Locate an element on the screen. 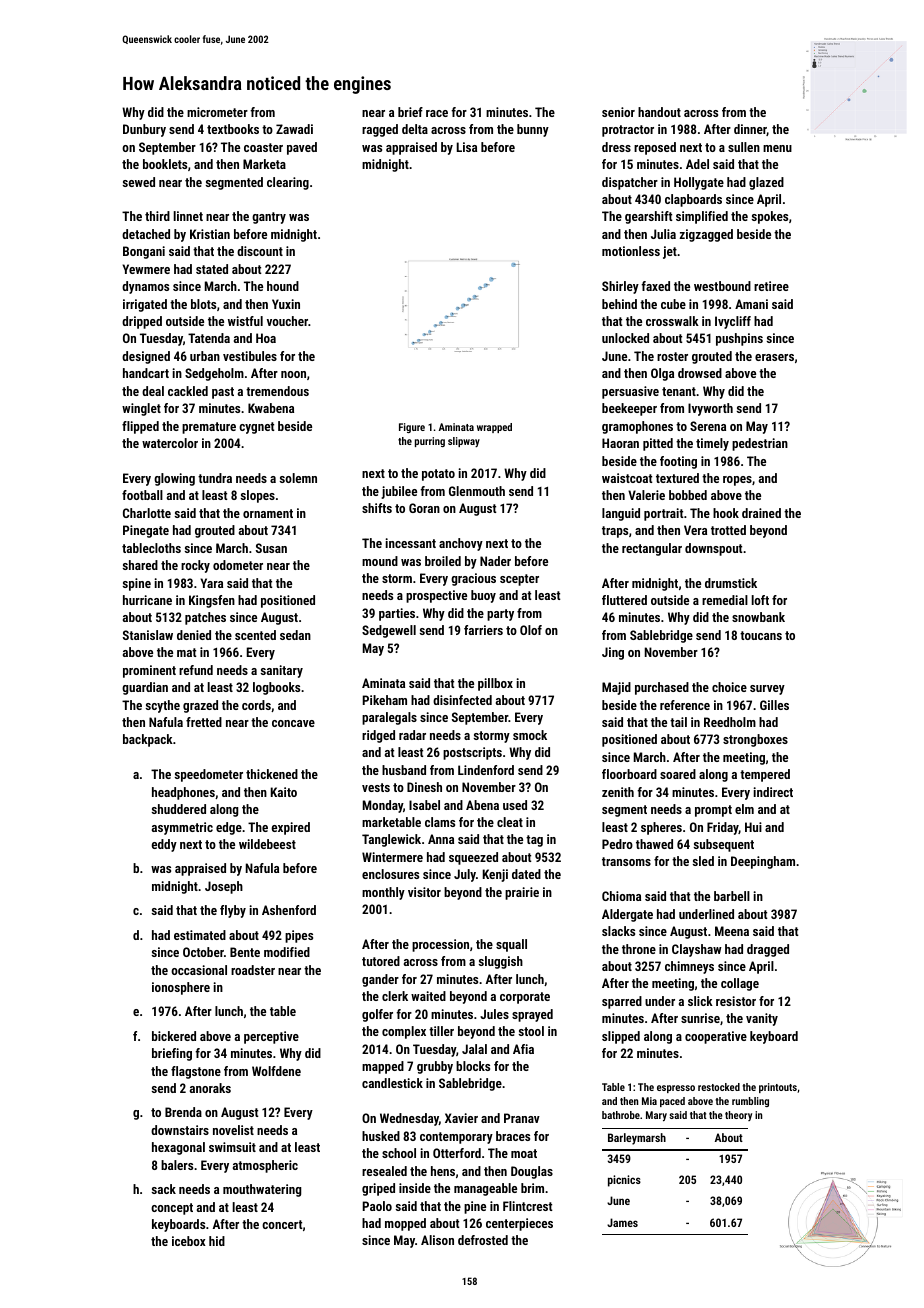 This screenshot has width=924, height=1308. James is located at coordinates (622, 1222).
